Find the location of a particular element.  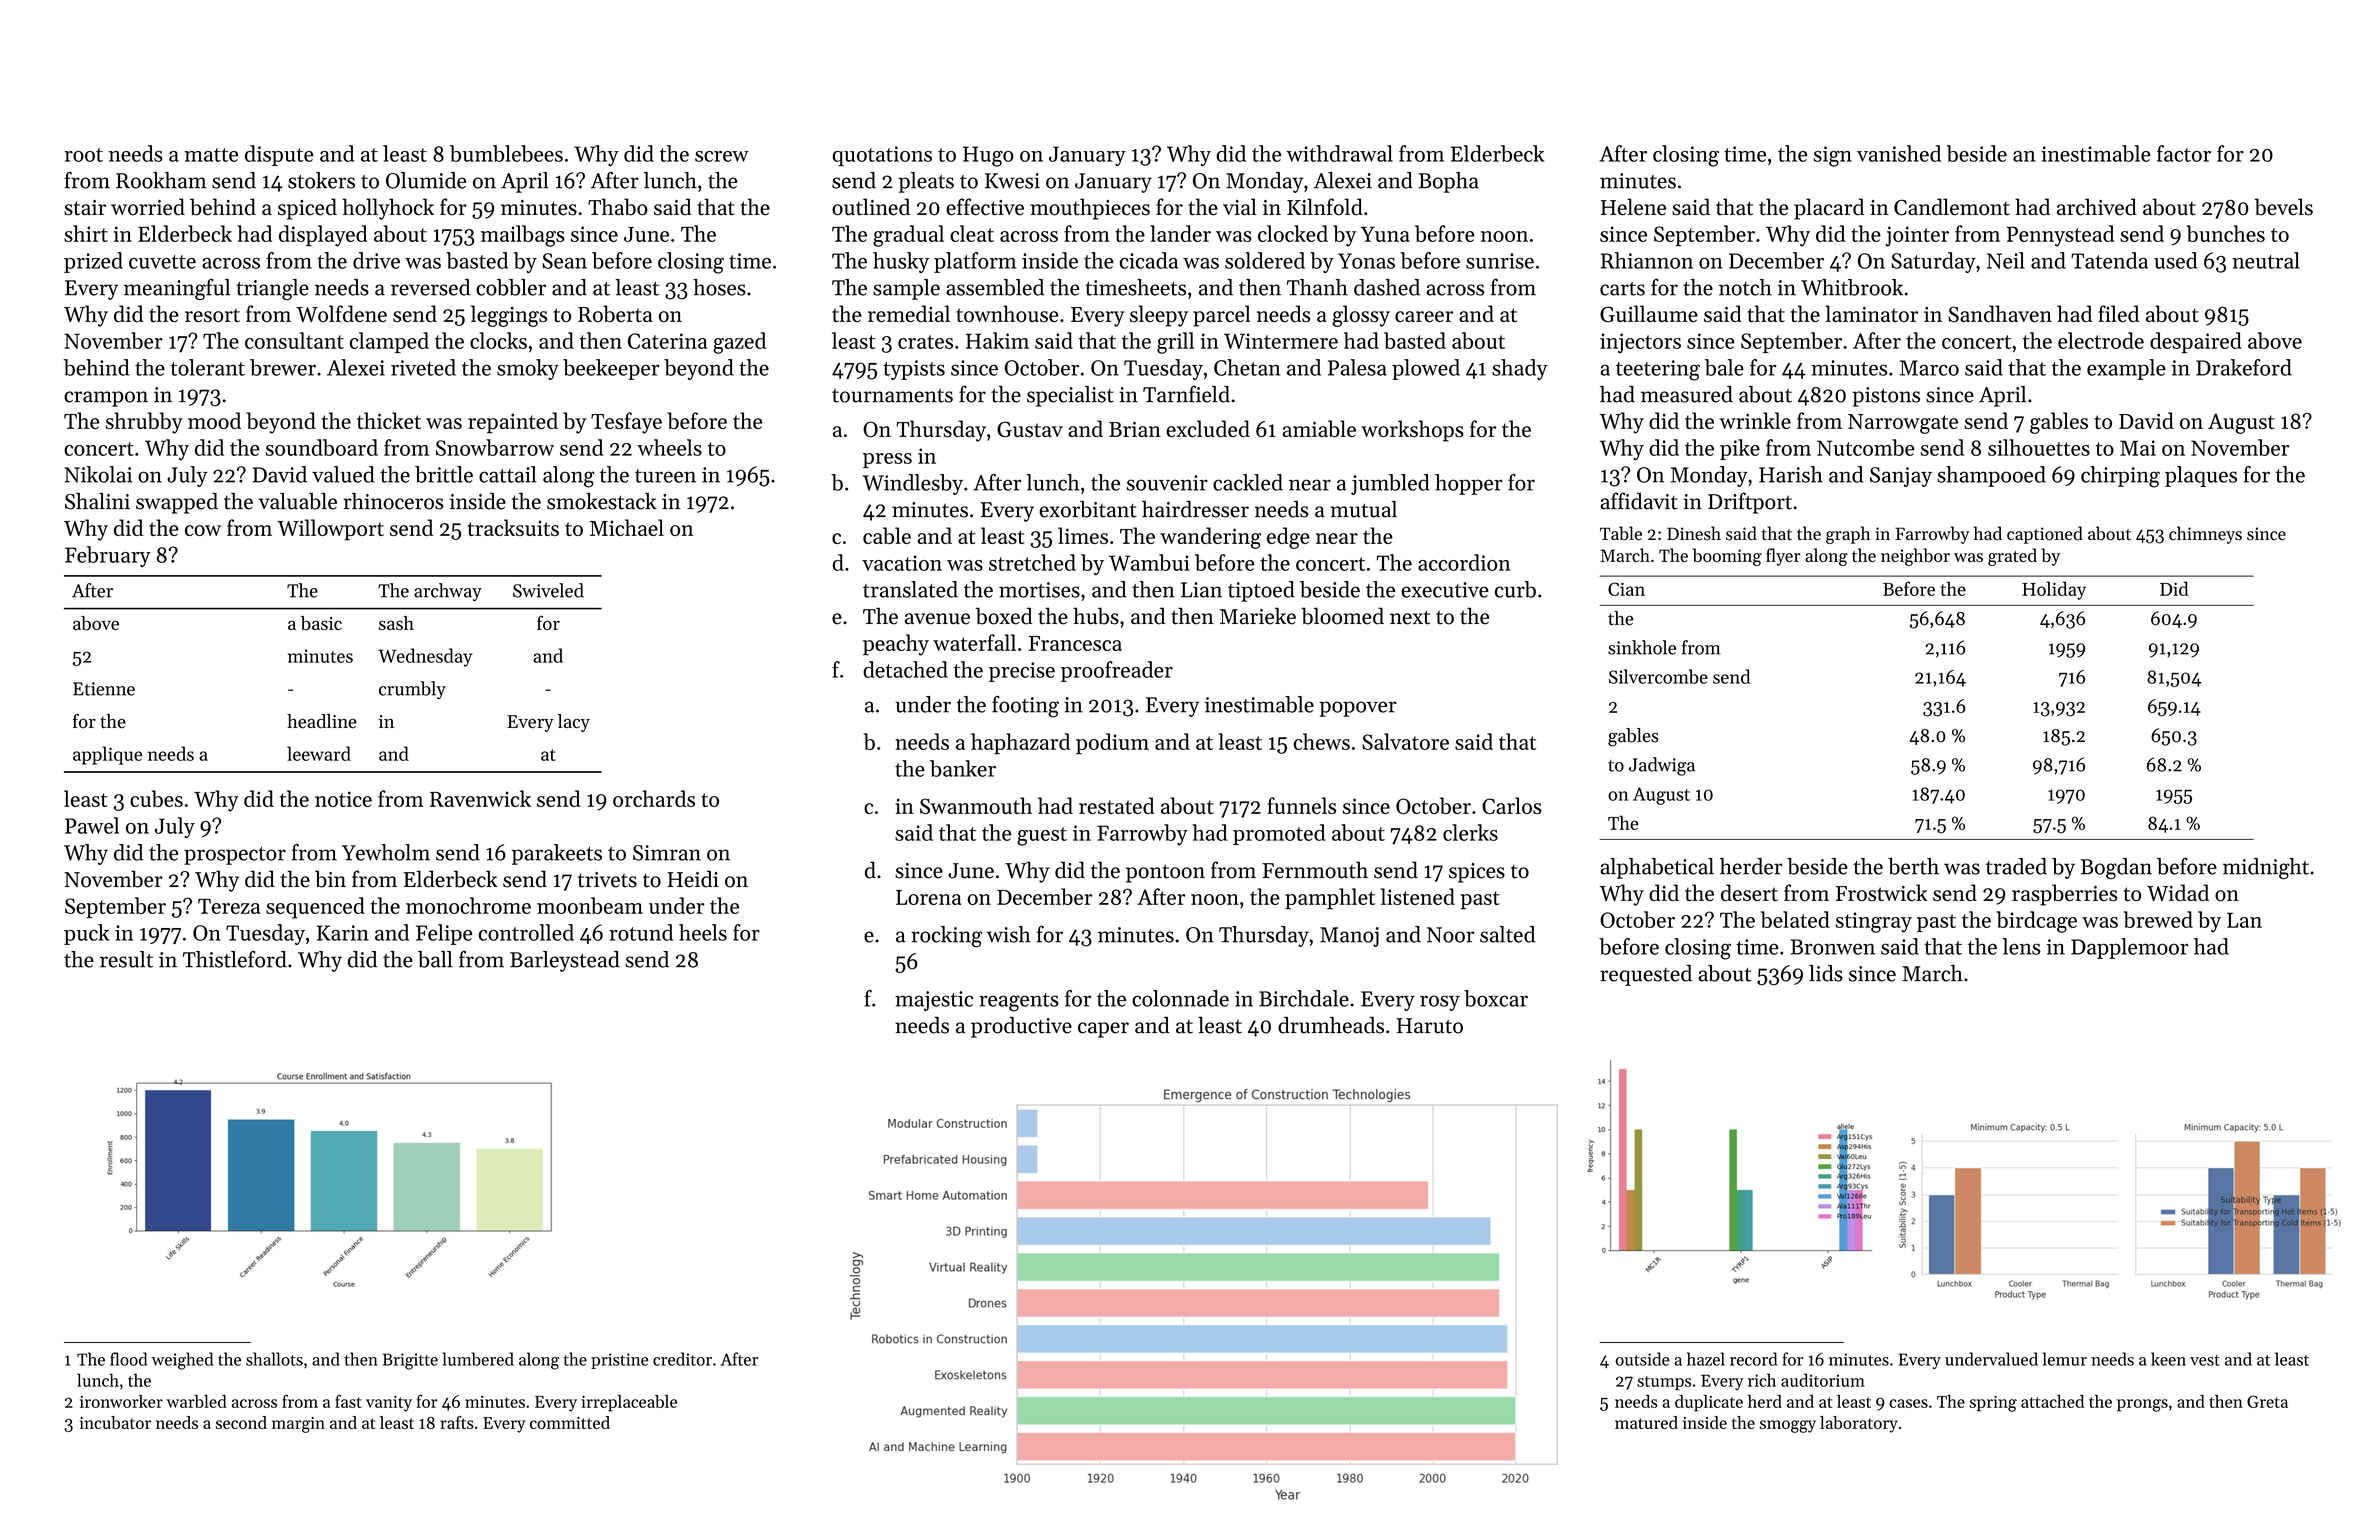

detached is located at coordinates (905, 669).
